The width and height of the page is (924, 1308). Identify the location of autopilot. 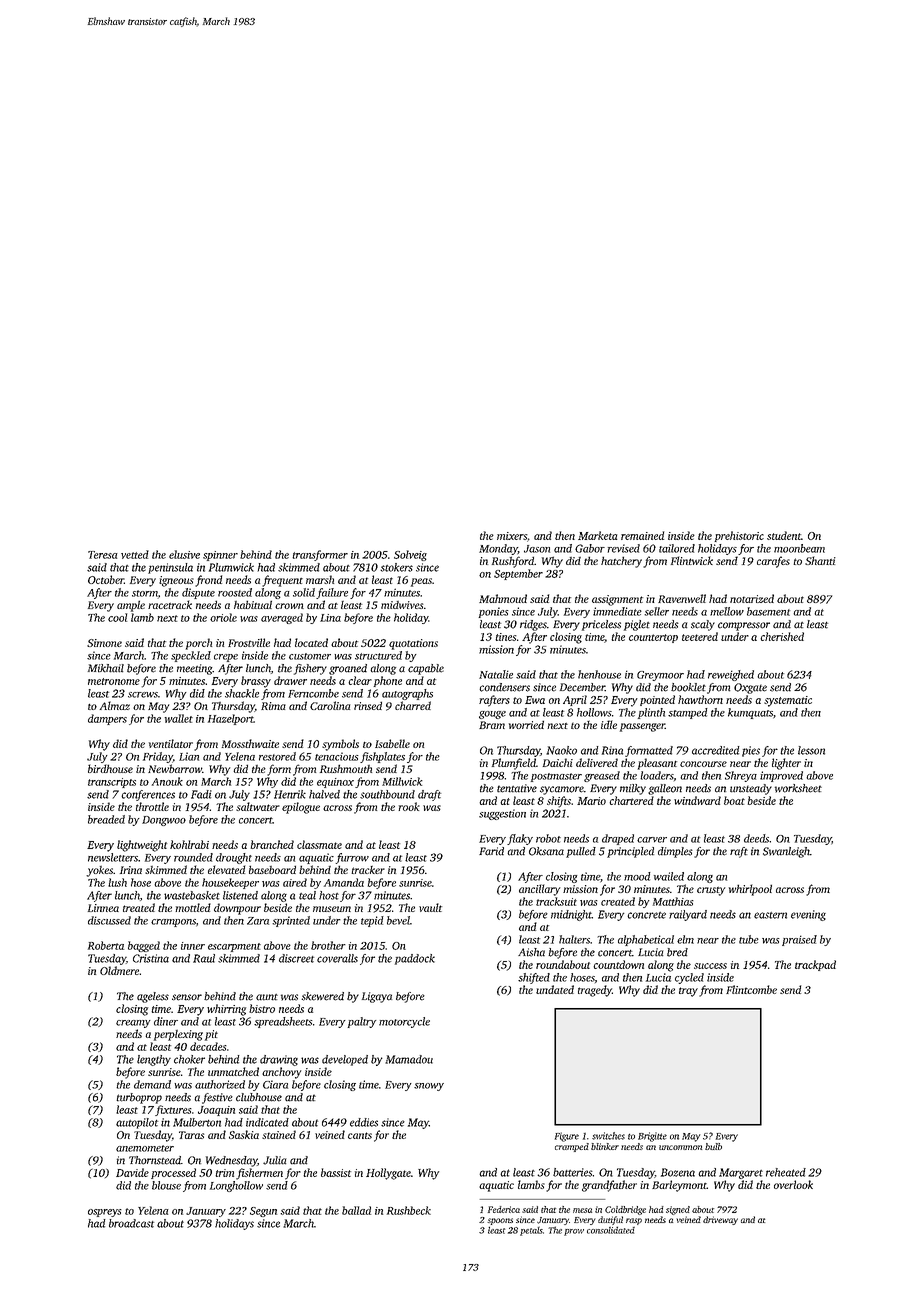
(137, 1123).
